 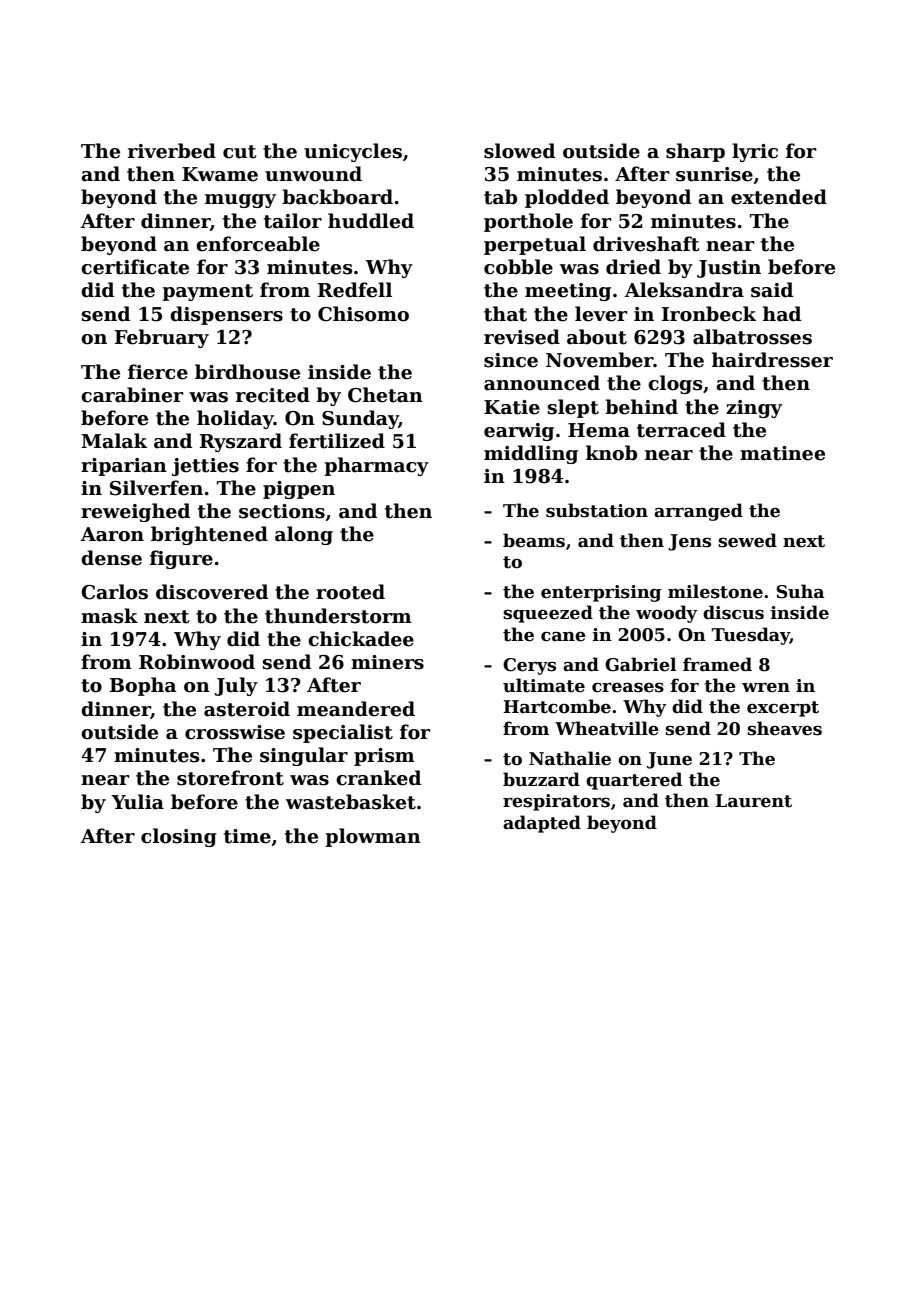 What do you see at coordinates (197, 662) in the image?
I see `Robinwood` at bounding box center [197, 662].
